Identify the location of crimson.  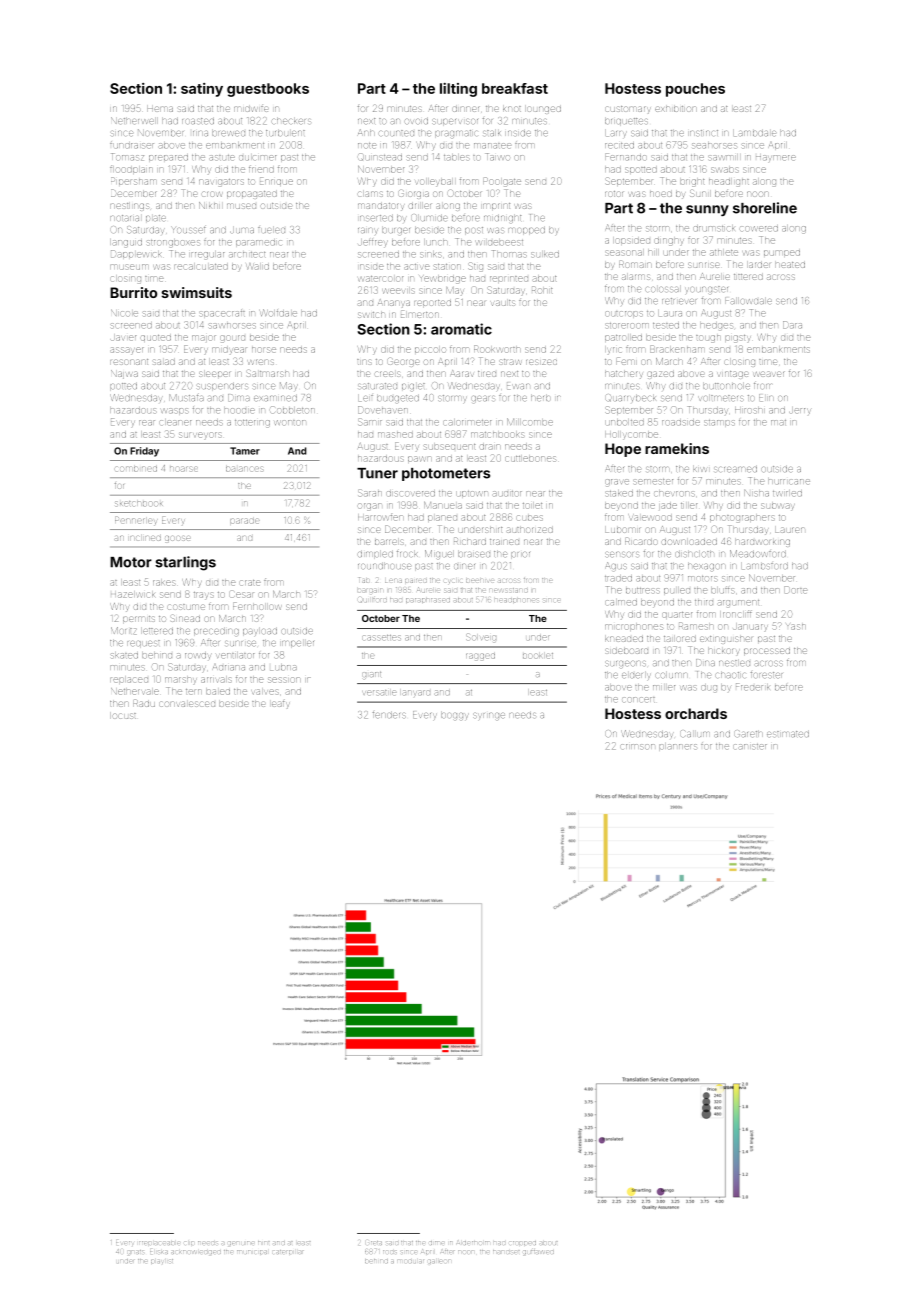
(638, 747).
